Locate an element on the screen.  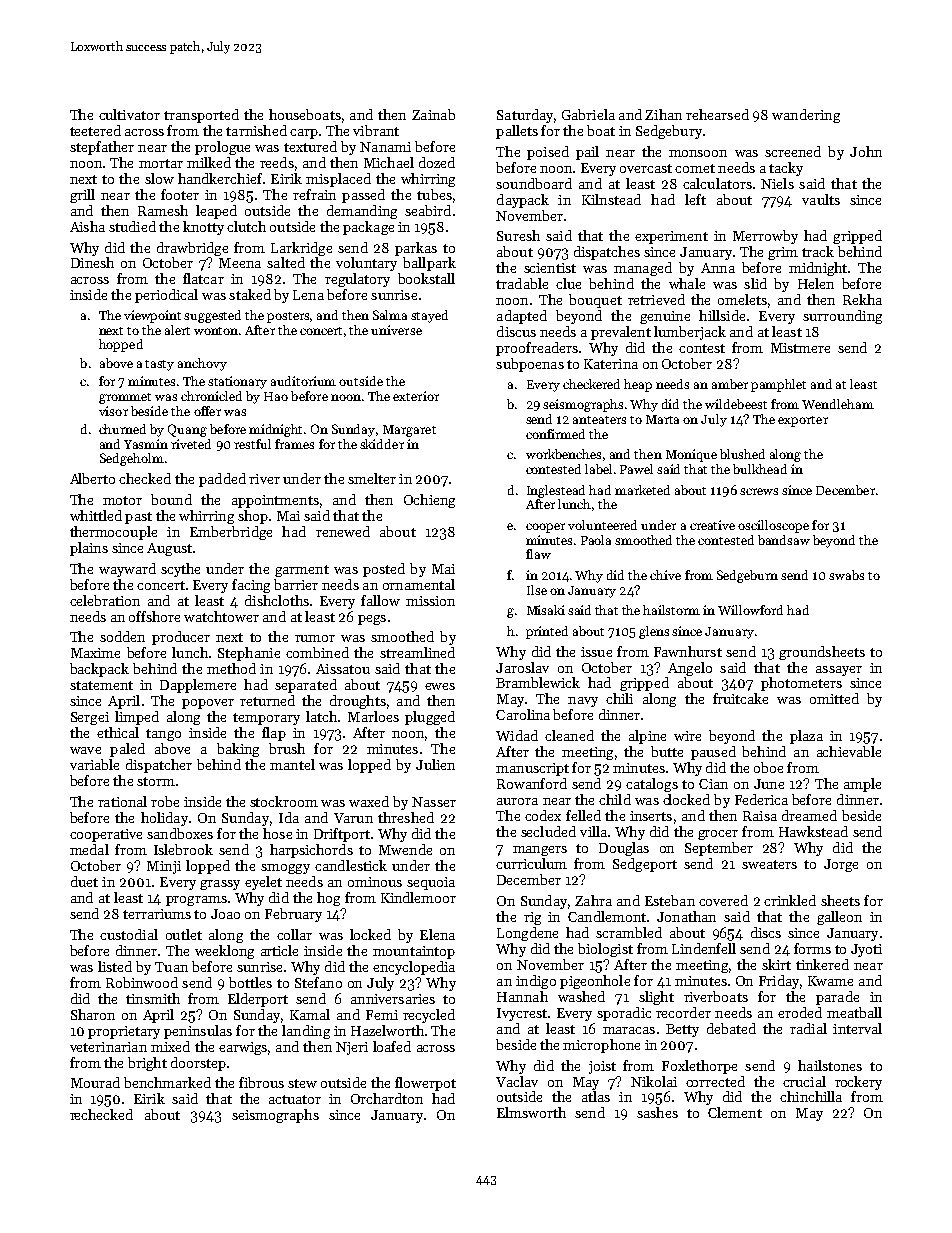
Aisha is located at coordinates (87, 226).
